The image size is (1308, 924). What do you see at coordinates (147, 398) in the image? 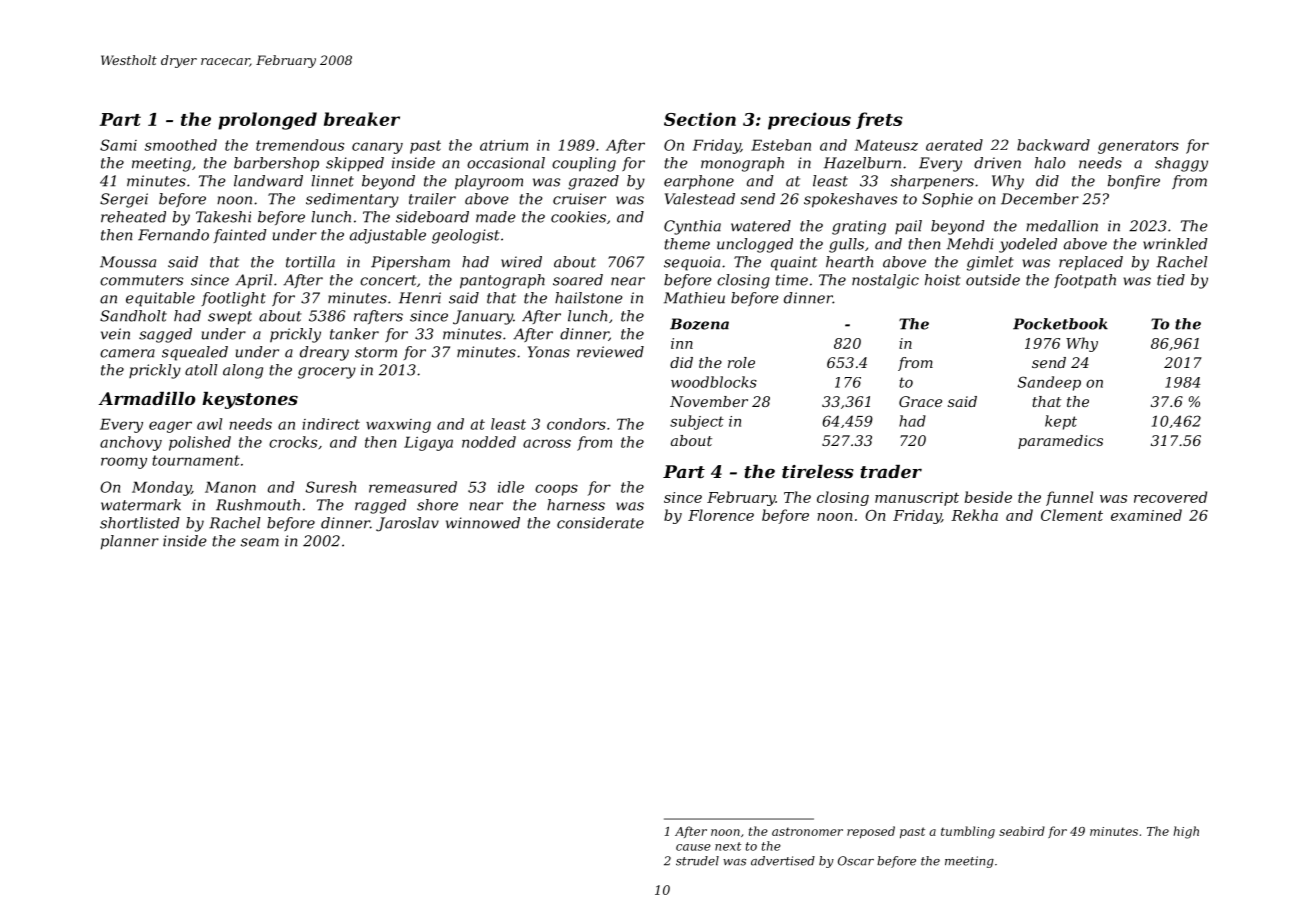
I see `Armadillo` at bounding box center [147, 398].
